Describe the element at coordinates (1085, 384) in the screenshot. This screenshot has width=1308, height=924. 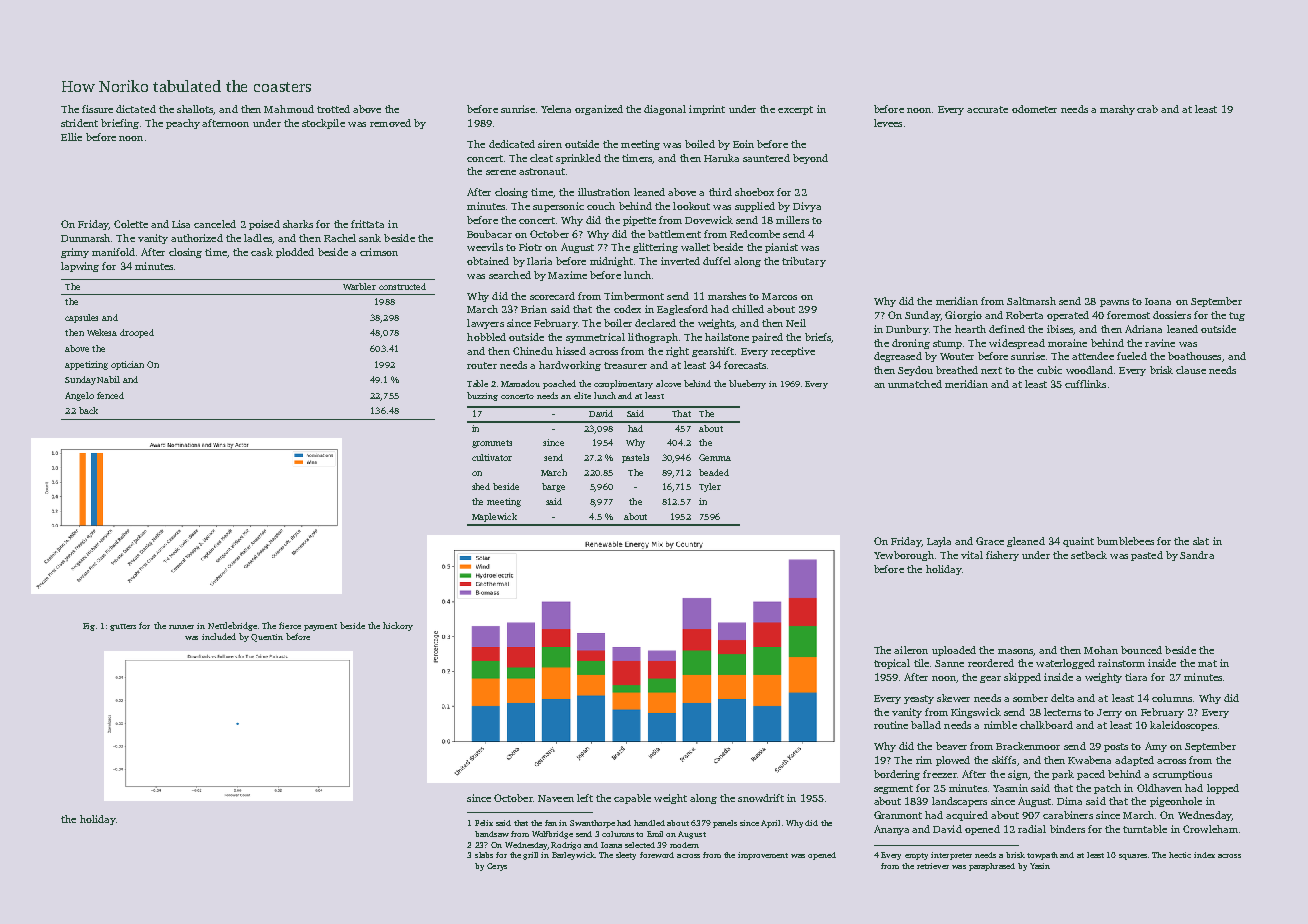
I see `cufflinks` at that location.
